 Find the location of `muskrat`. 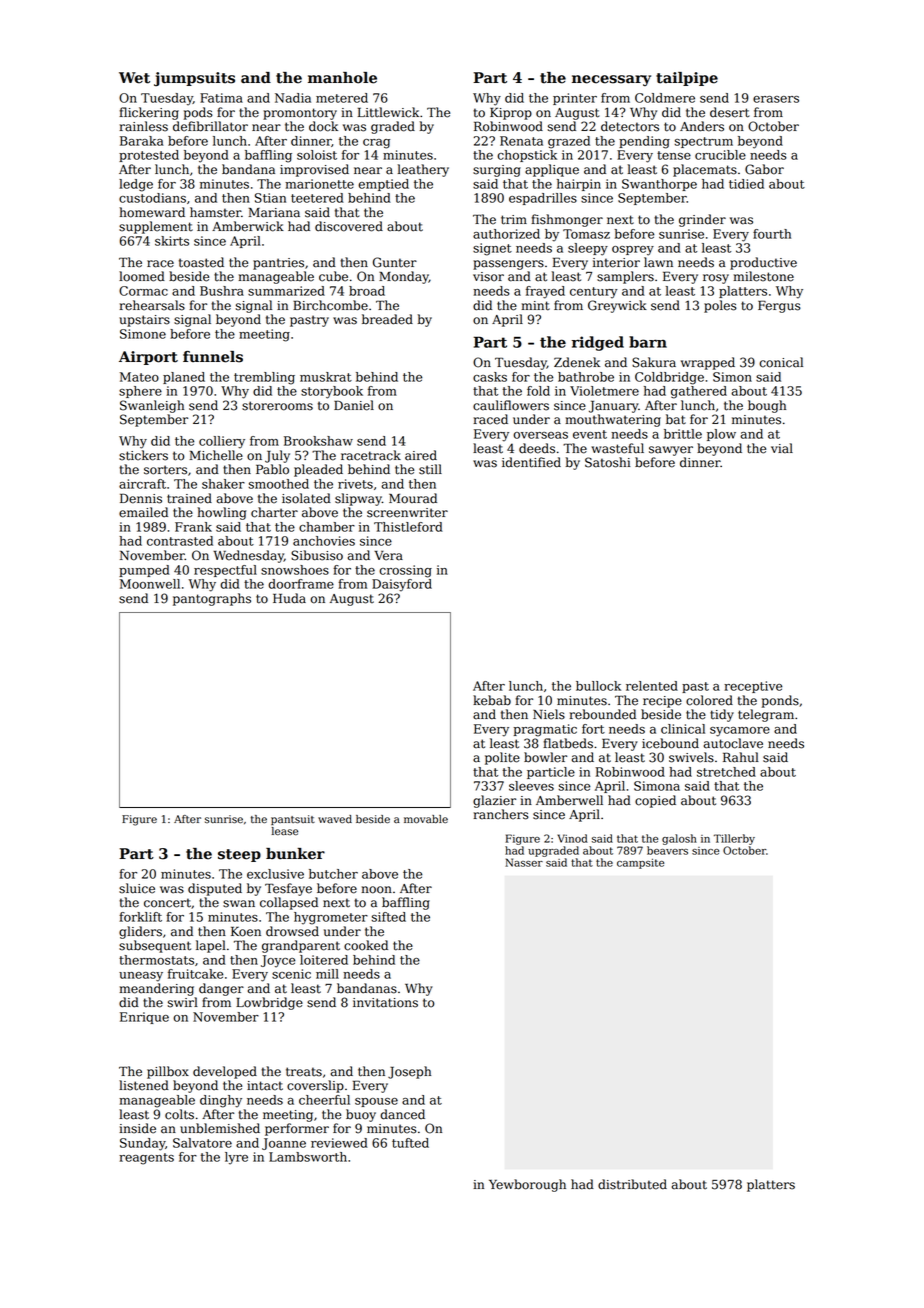

muskrat is located at coordinates (326, 377).
